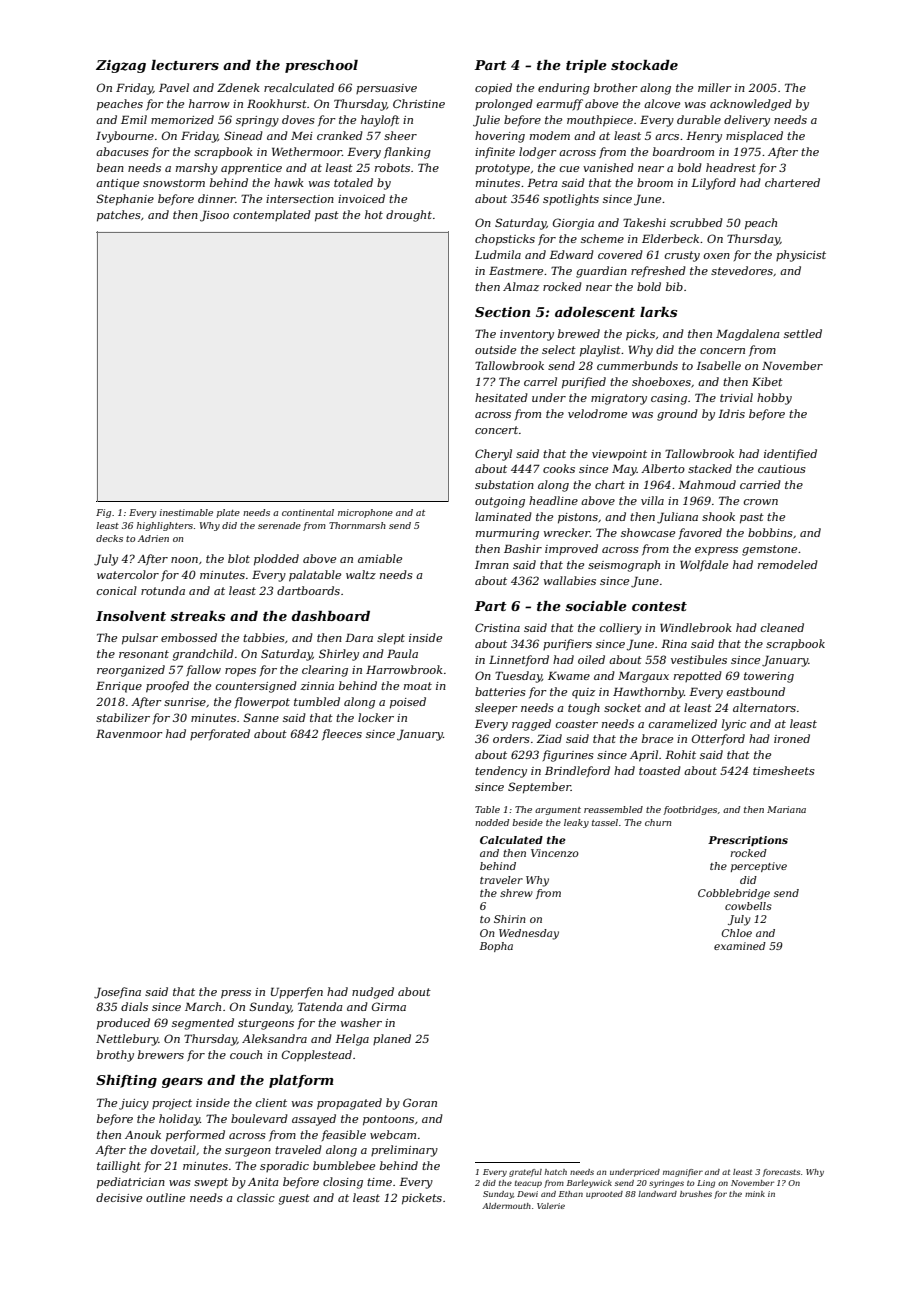 Image resolution: width=924 pixels, height=1308 pixels. I want to click on Edward, so click(571, 254).
